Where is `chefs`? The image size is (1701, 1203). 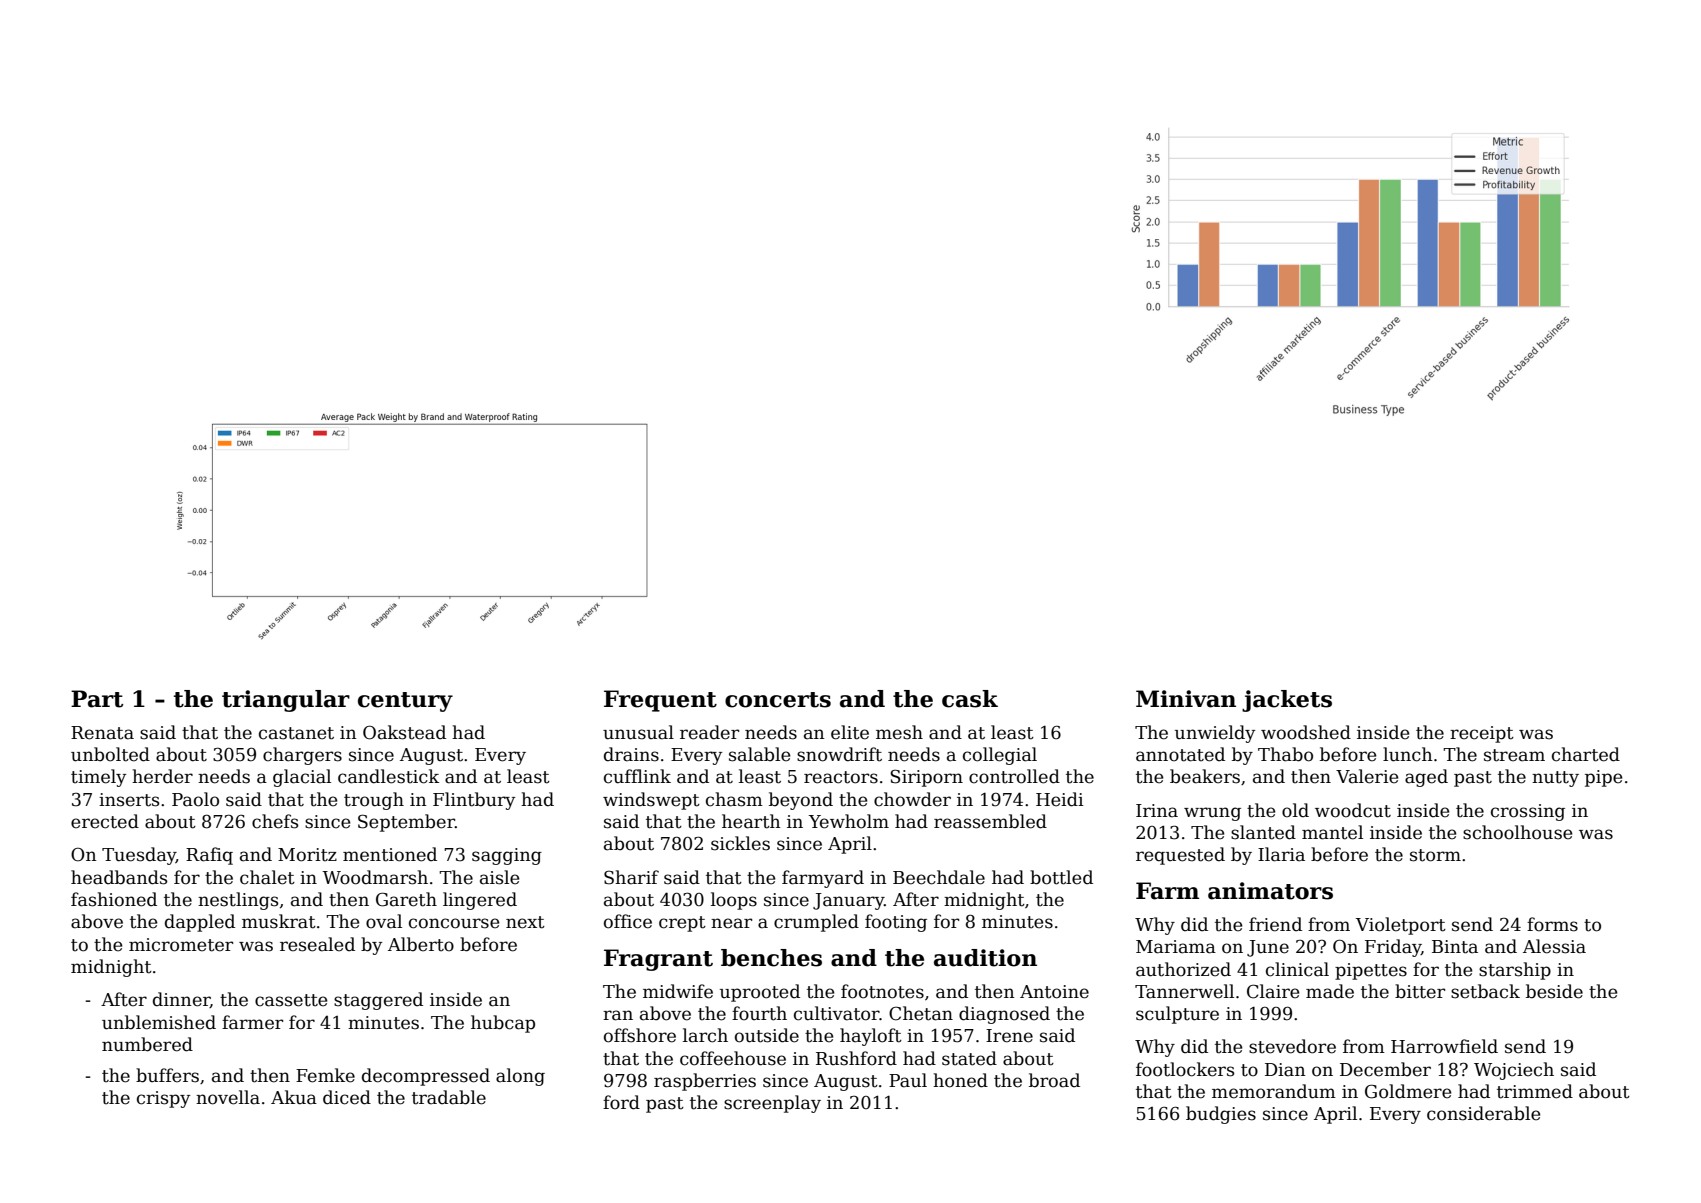
chefs is located at coordinates (275, 821).
